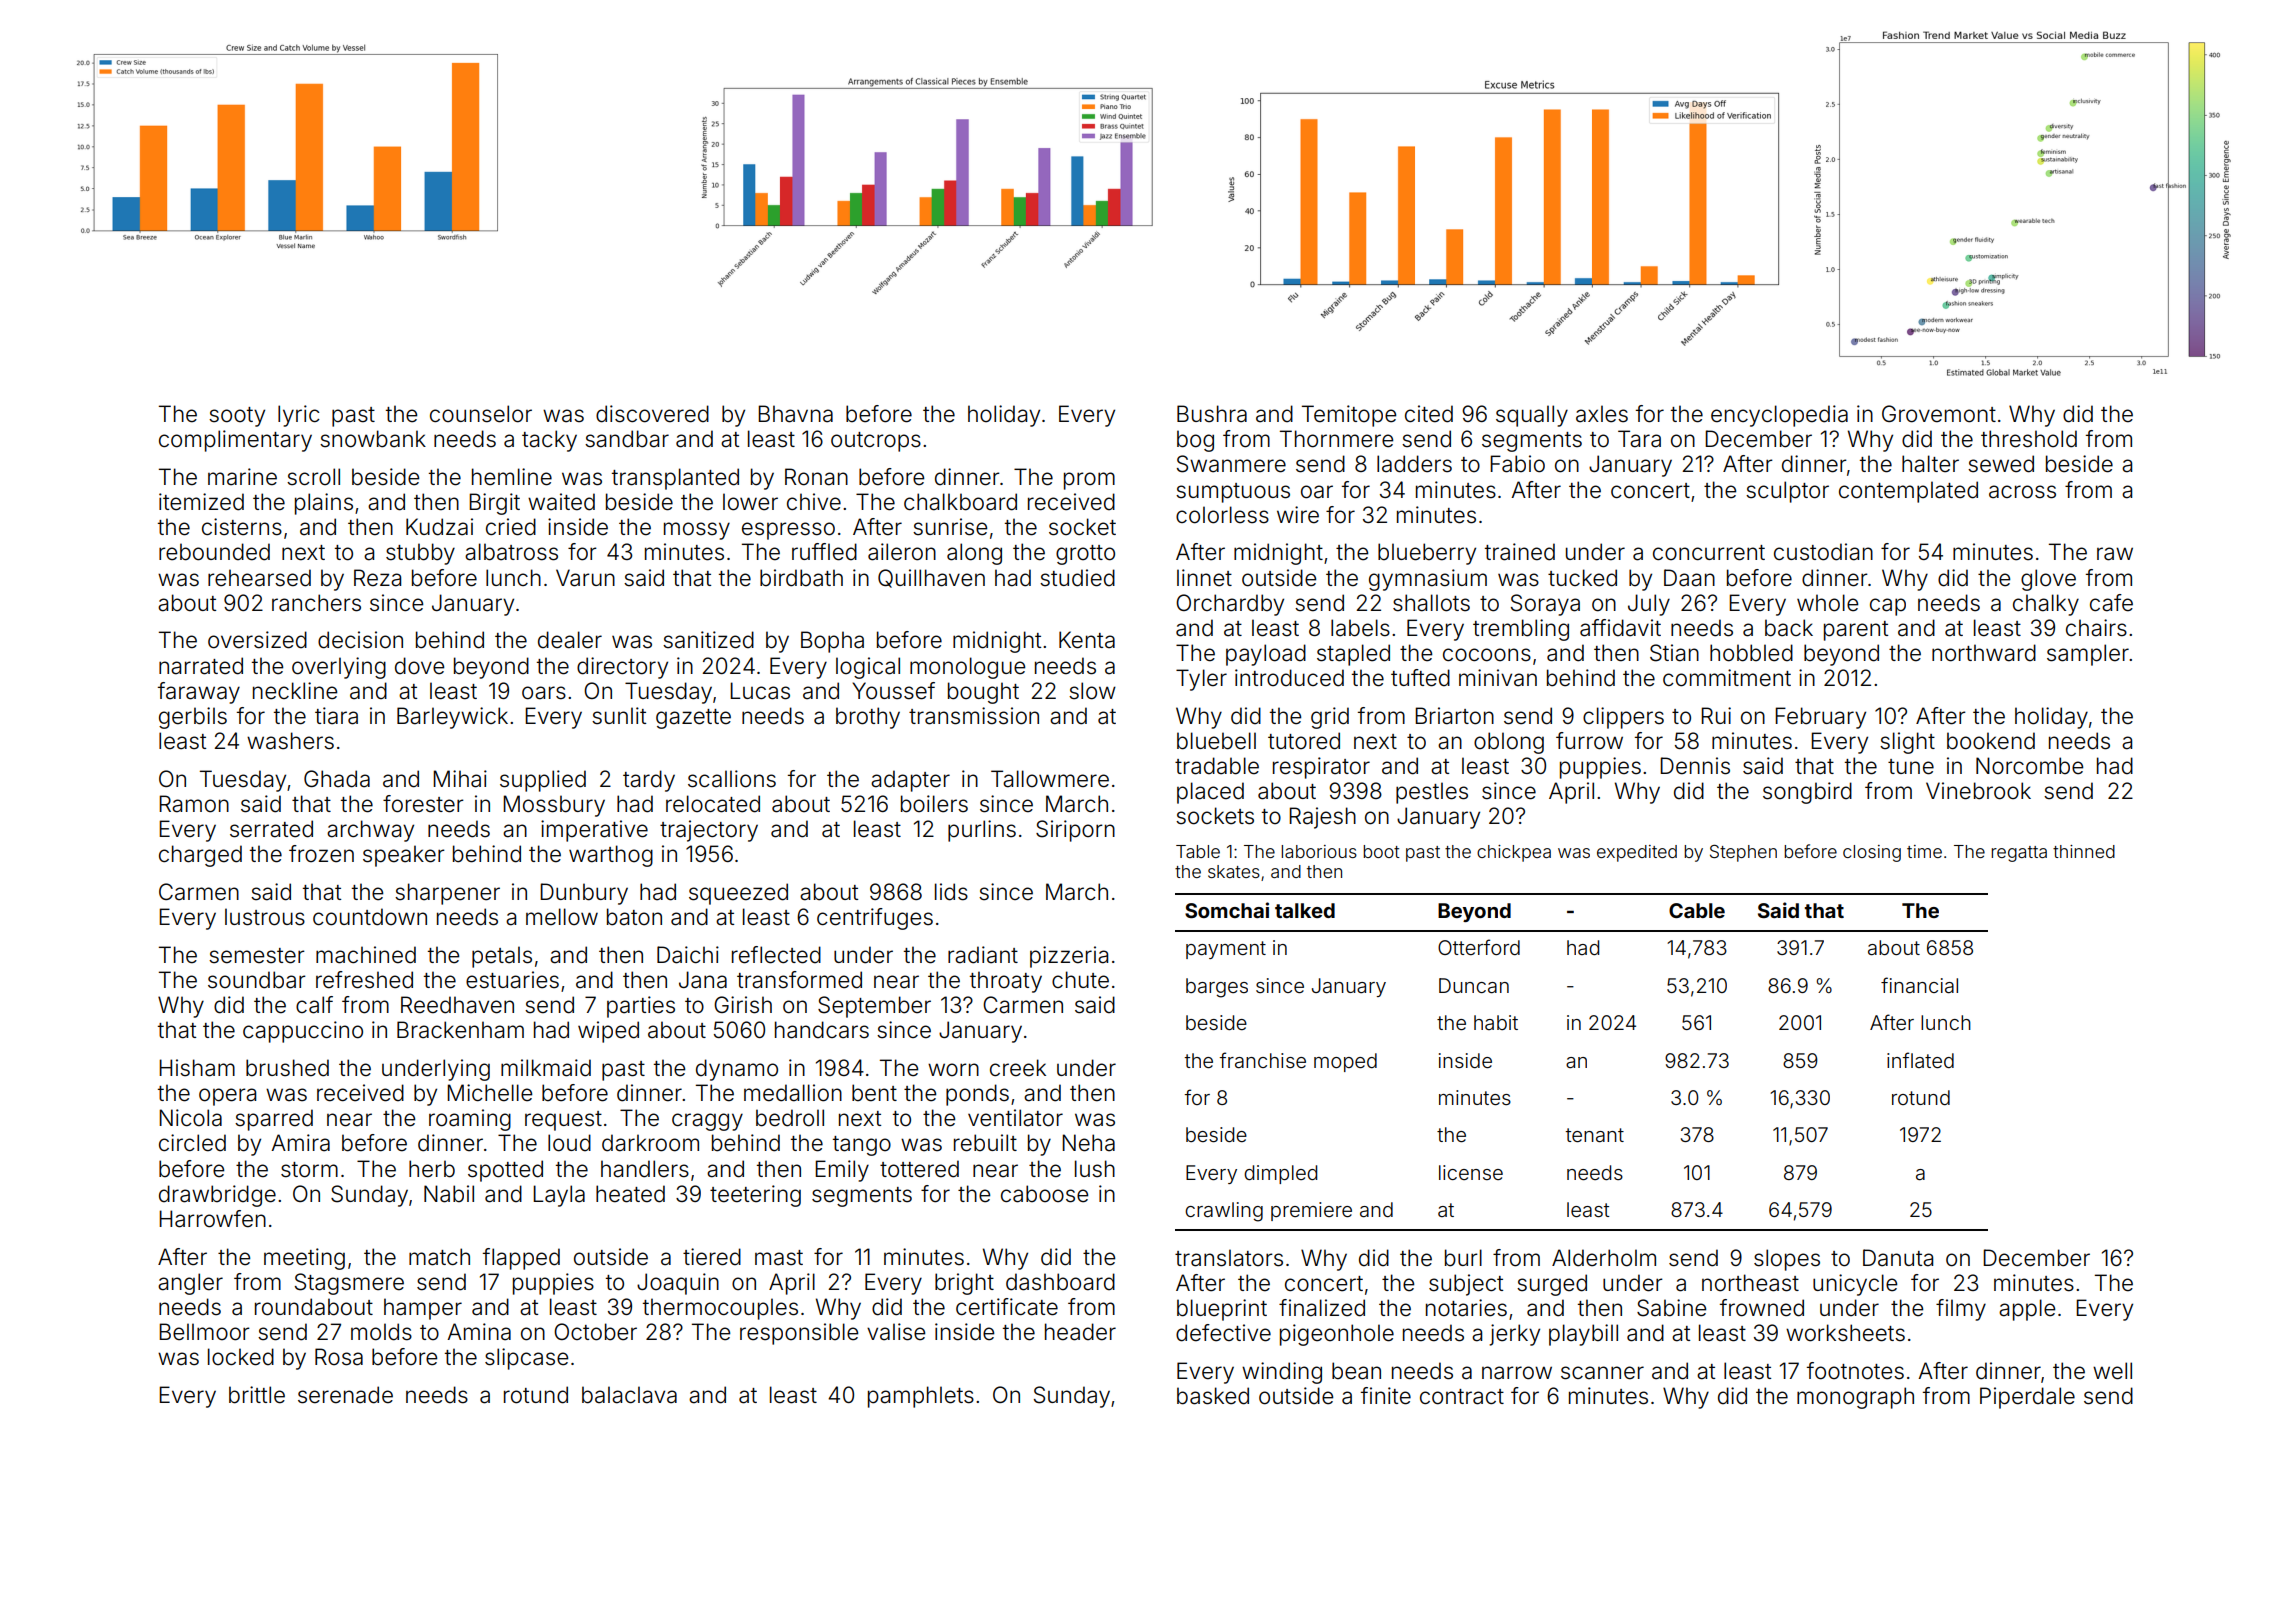 The width and height of the page is (2292, 1620). I want to click on license, so click(1471, 1172).
